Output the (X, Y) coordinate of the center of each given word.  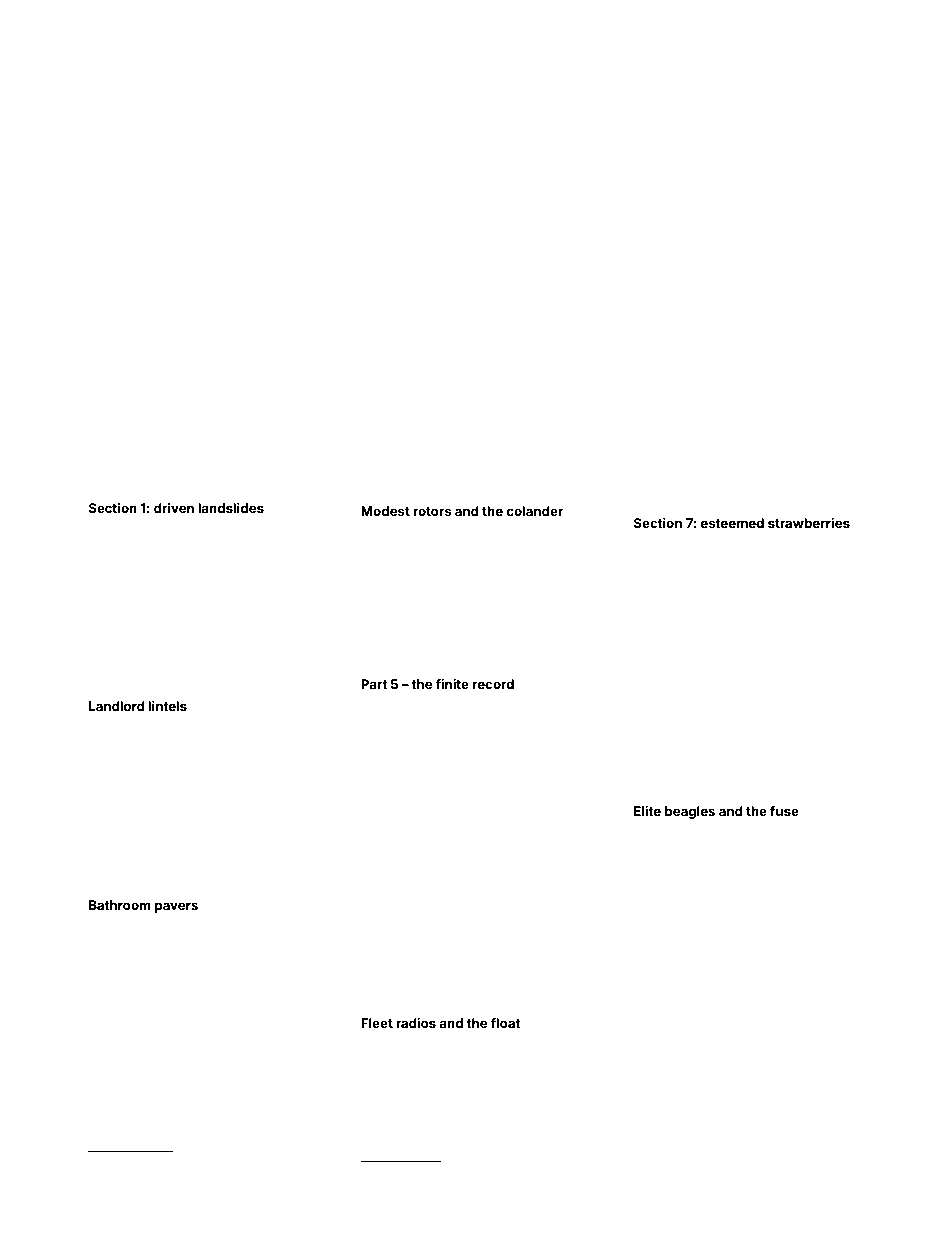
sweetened (428, 1081)
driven (174, 508)
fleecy (529, 531)
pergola (786, 1169)
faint (675, 1040)
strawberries (809, 523)
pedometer (179, 675)
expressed (189, 1021)
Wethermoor (835, 701)
